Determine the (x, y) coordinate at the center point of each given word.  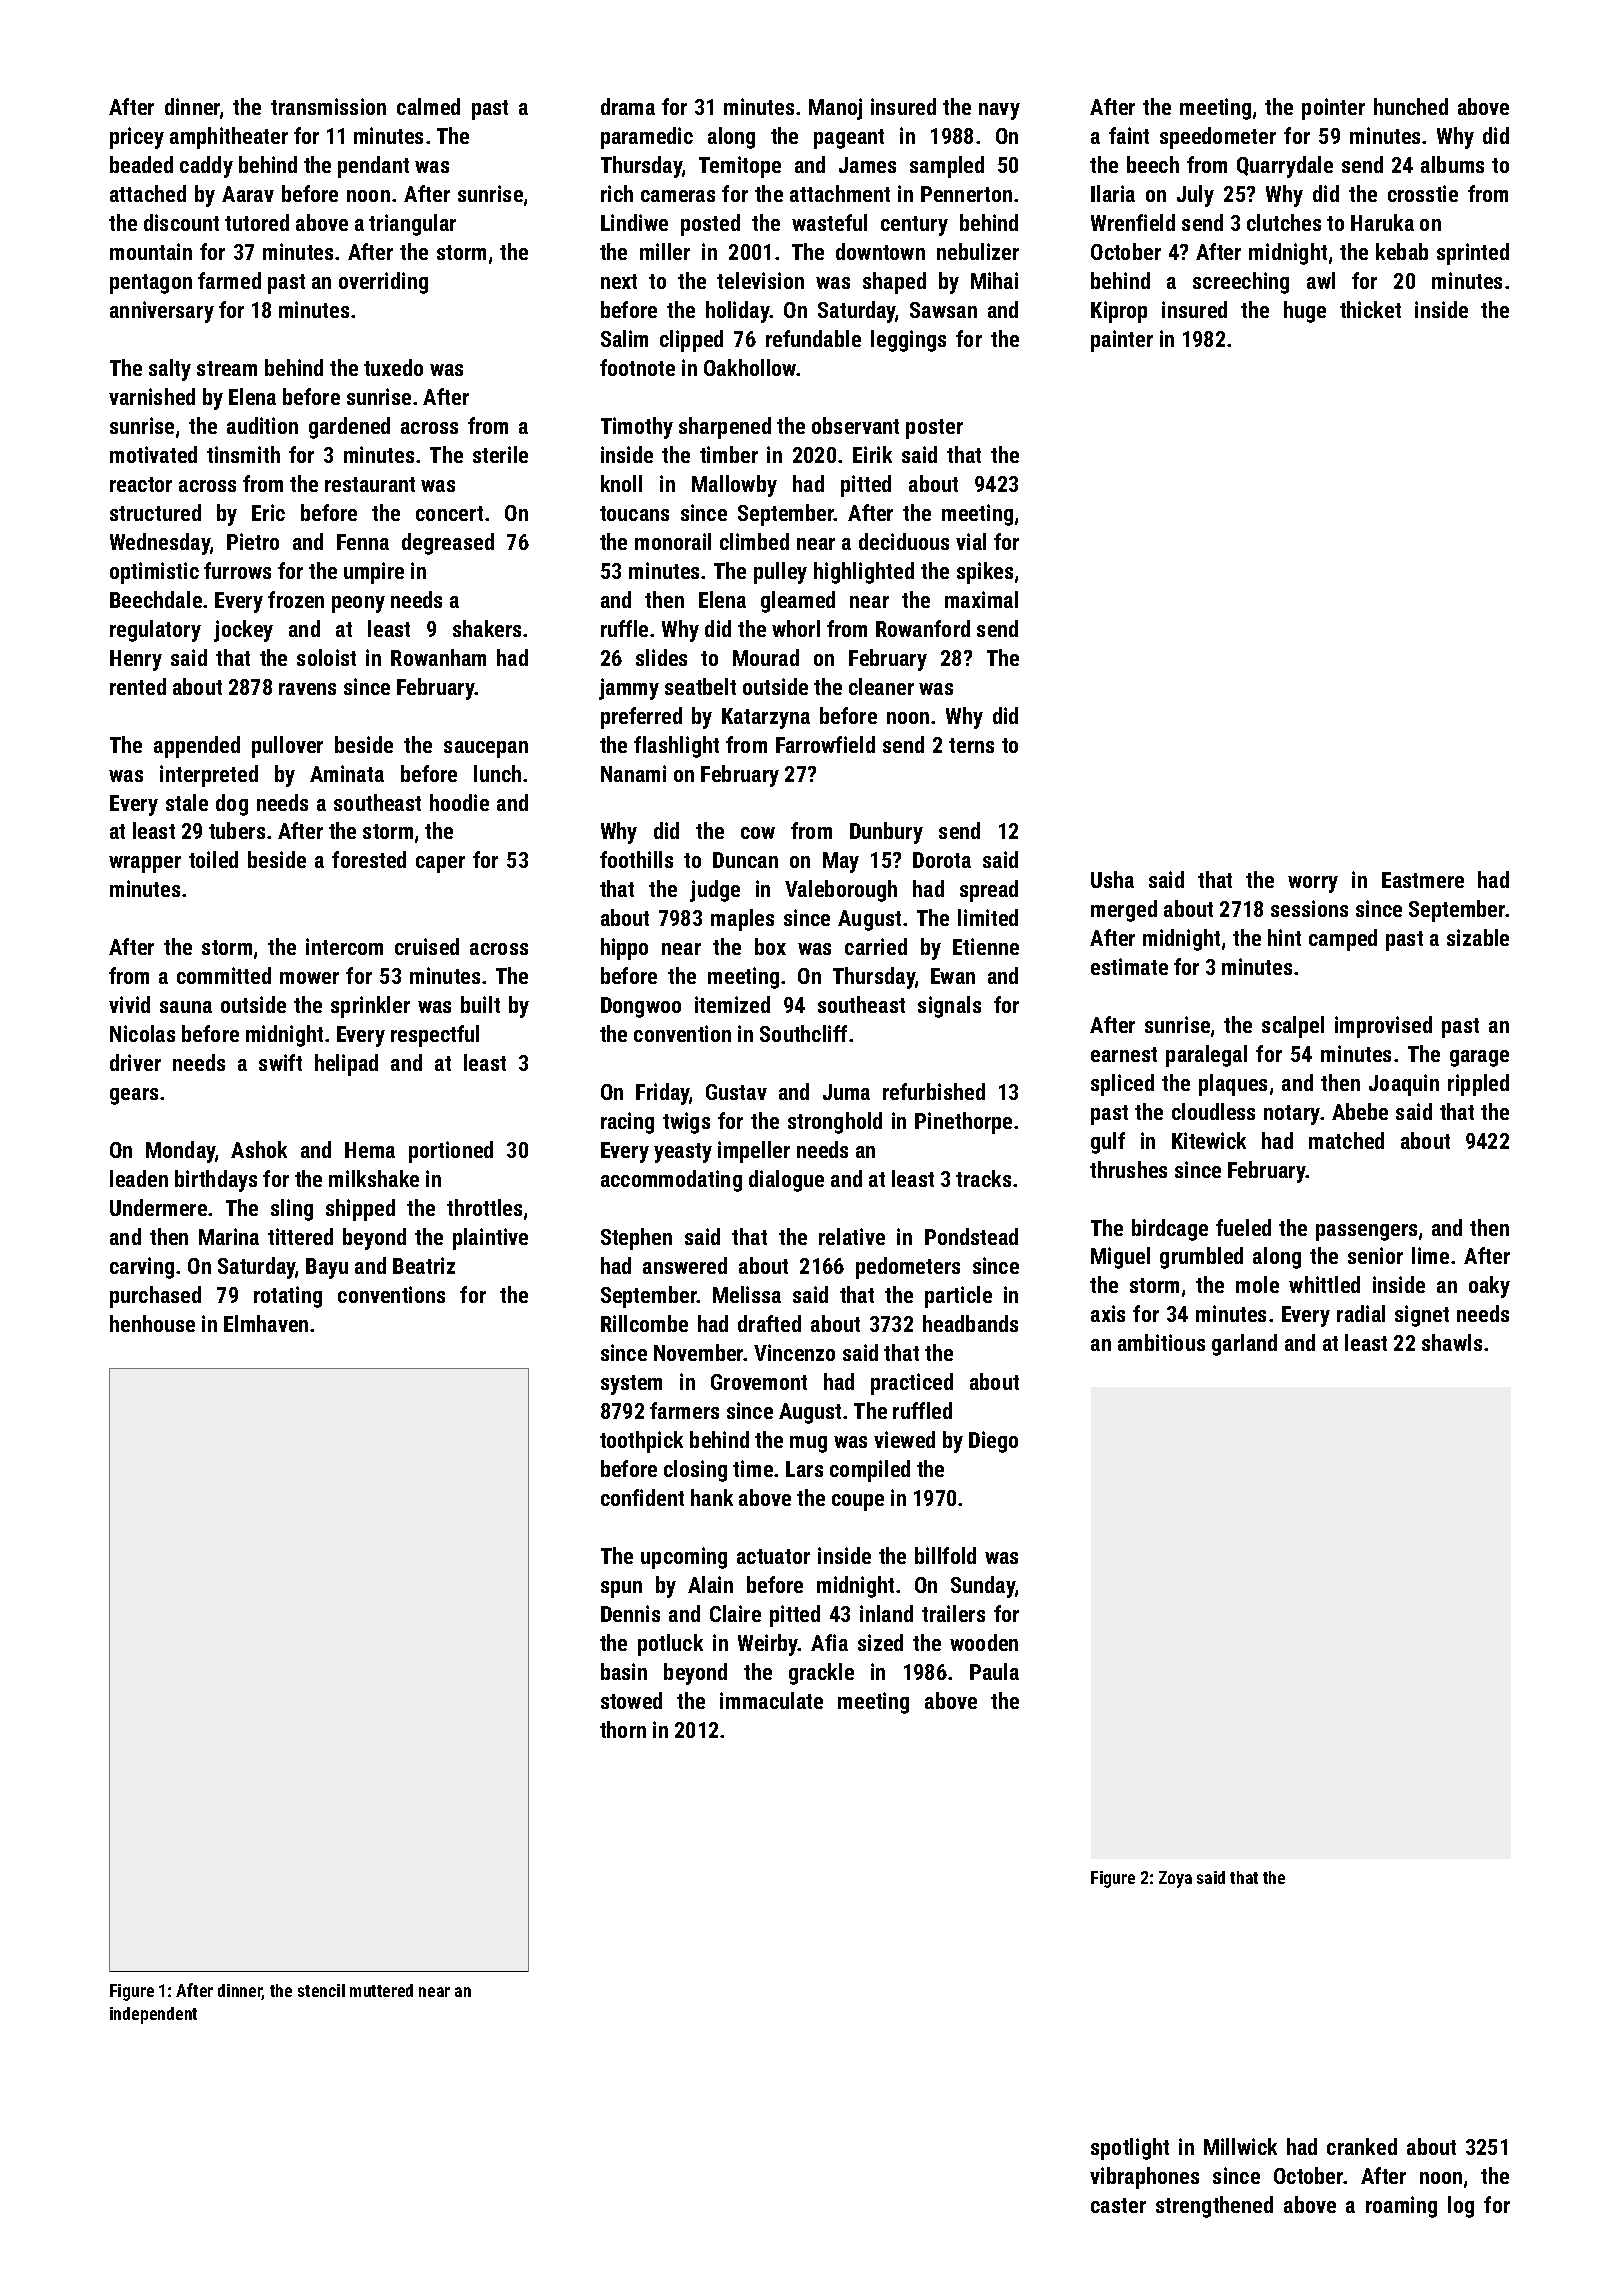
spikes (985, 573)
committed (224, 975)
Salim (624, 338)
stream (227, 368)
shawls (1452, 1342)
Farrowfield (825, 744)
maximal (981, 599)
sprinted (1473, 254)
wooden (984, 1642)
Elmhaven (266, 1323)
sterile (500, 454)
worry (1313, 884)
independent (153, 2015)
